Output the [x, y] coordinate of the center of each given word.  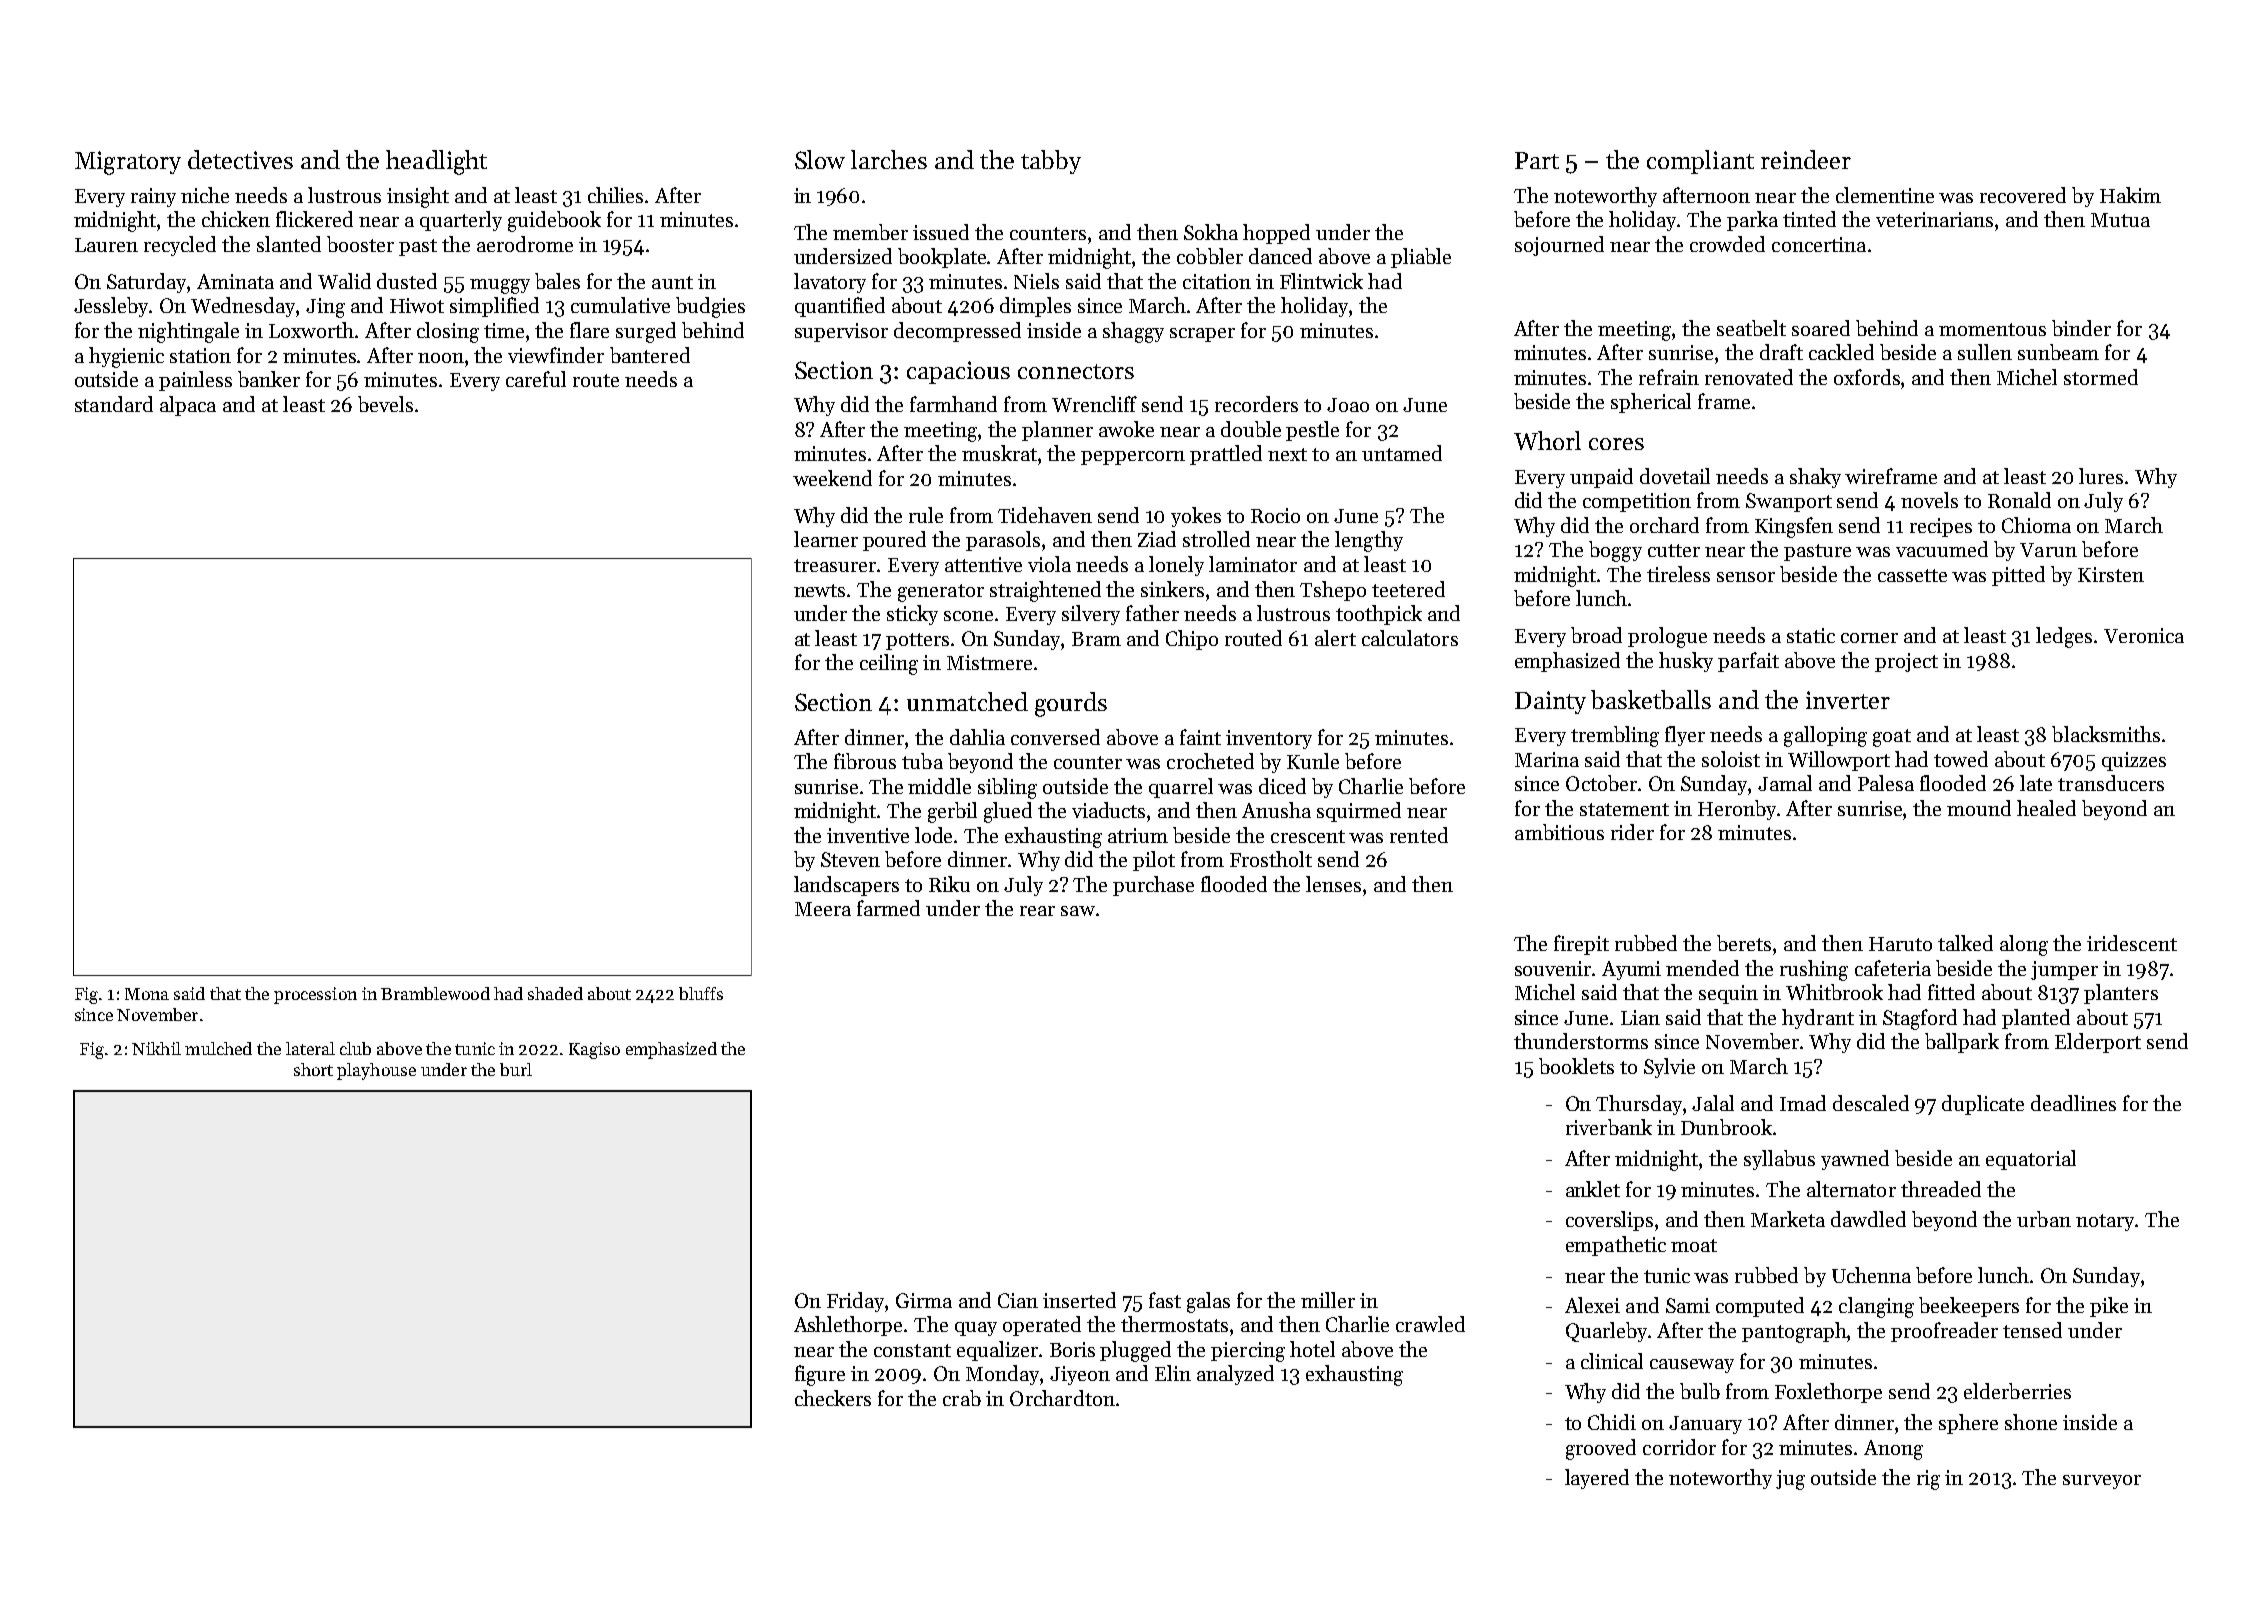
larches [889, 159]
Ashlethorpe [848, 1326]
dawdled [1868, 1219]
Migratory [128, 163]
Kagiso [594, 1050]
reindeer [1806, 159]
